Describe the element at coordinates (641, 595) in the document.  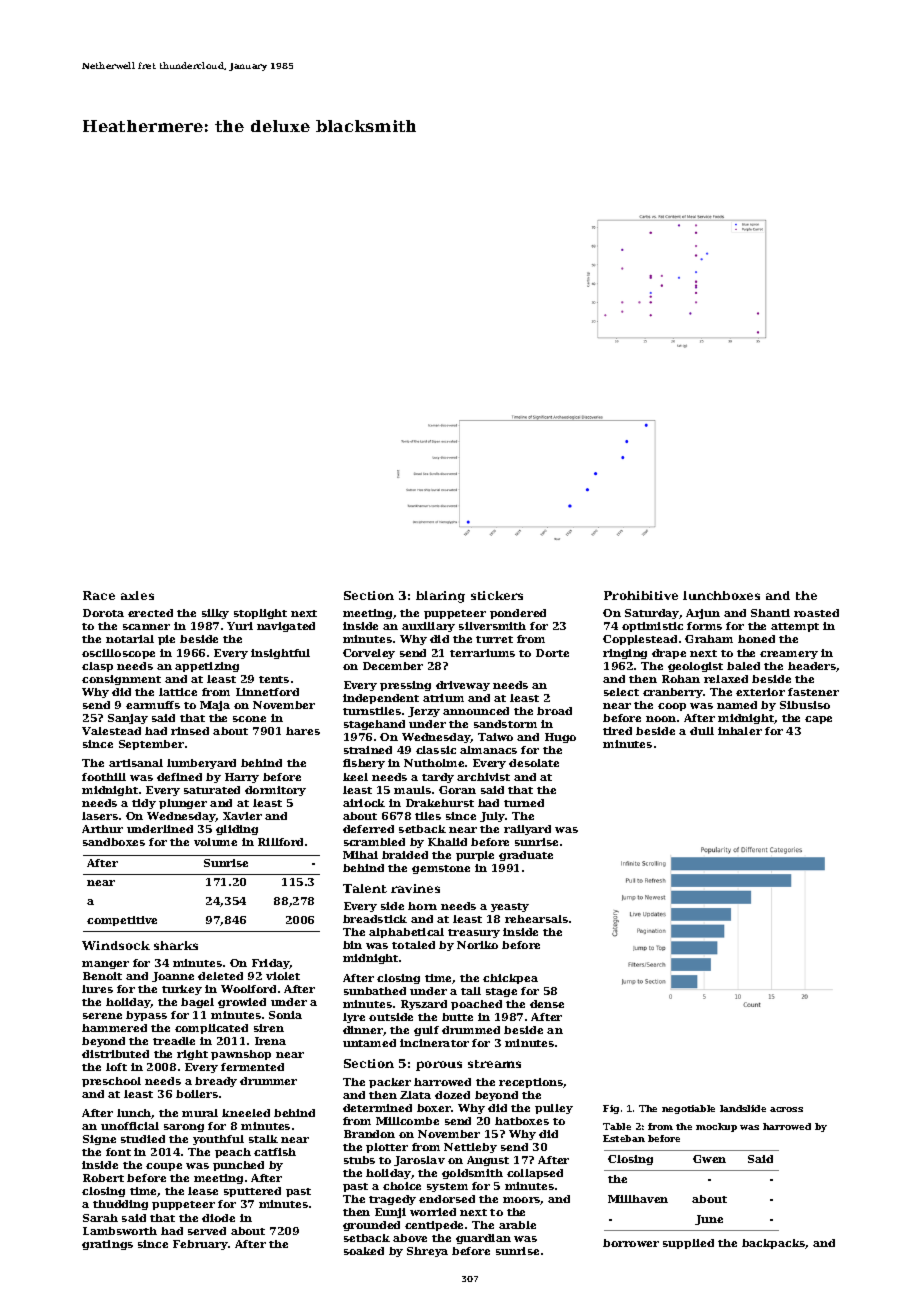
I see `Prohibitive` at that location.
